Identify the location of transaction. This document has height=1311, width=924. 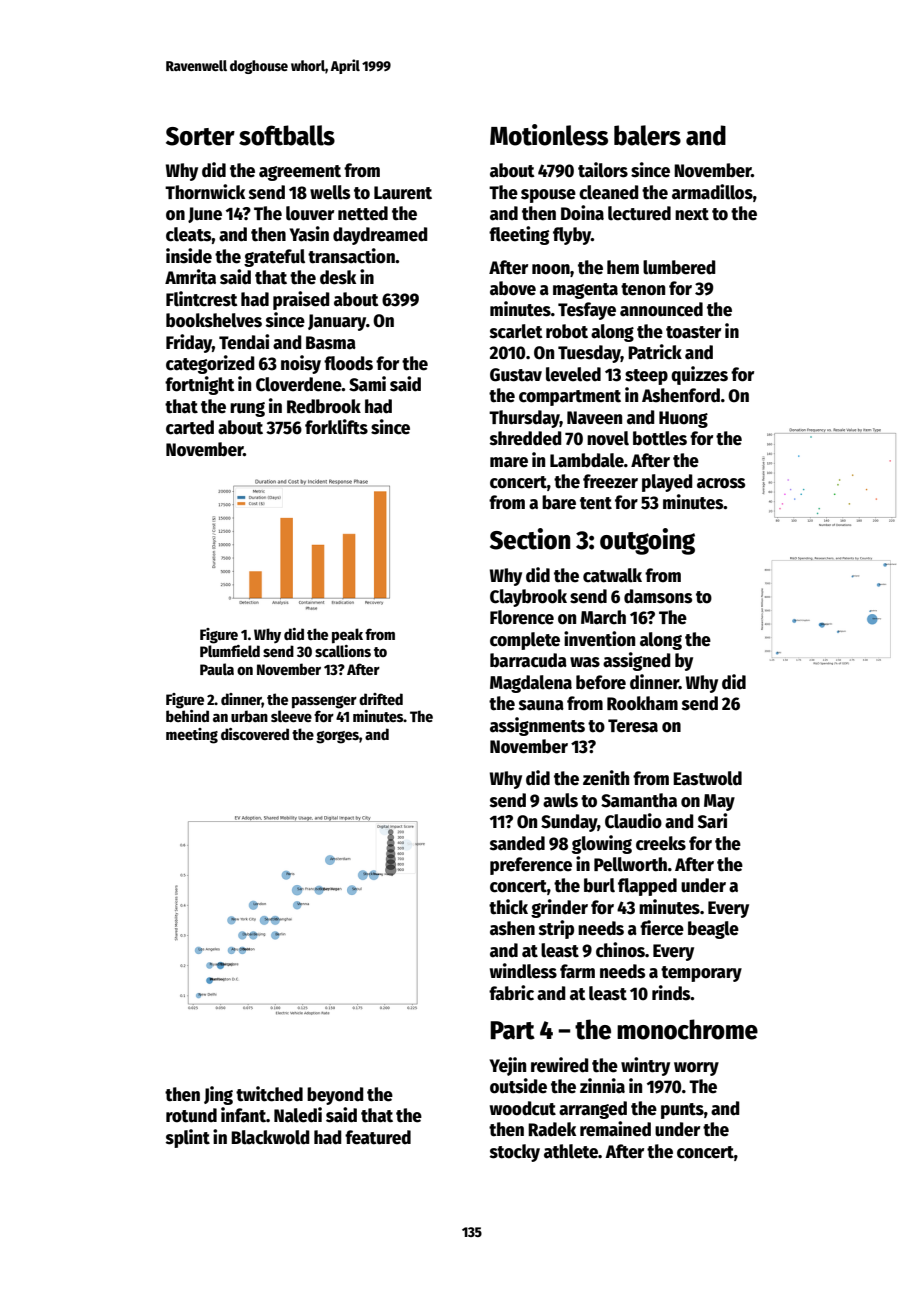
(351, 256).
